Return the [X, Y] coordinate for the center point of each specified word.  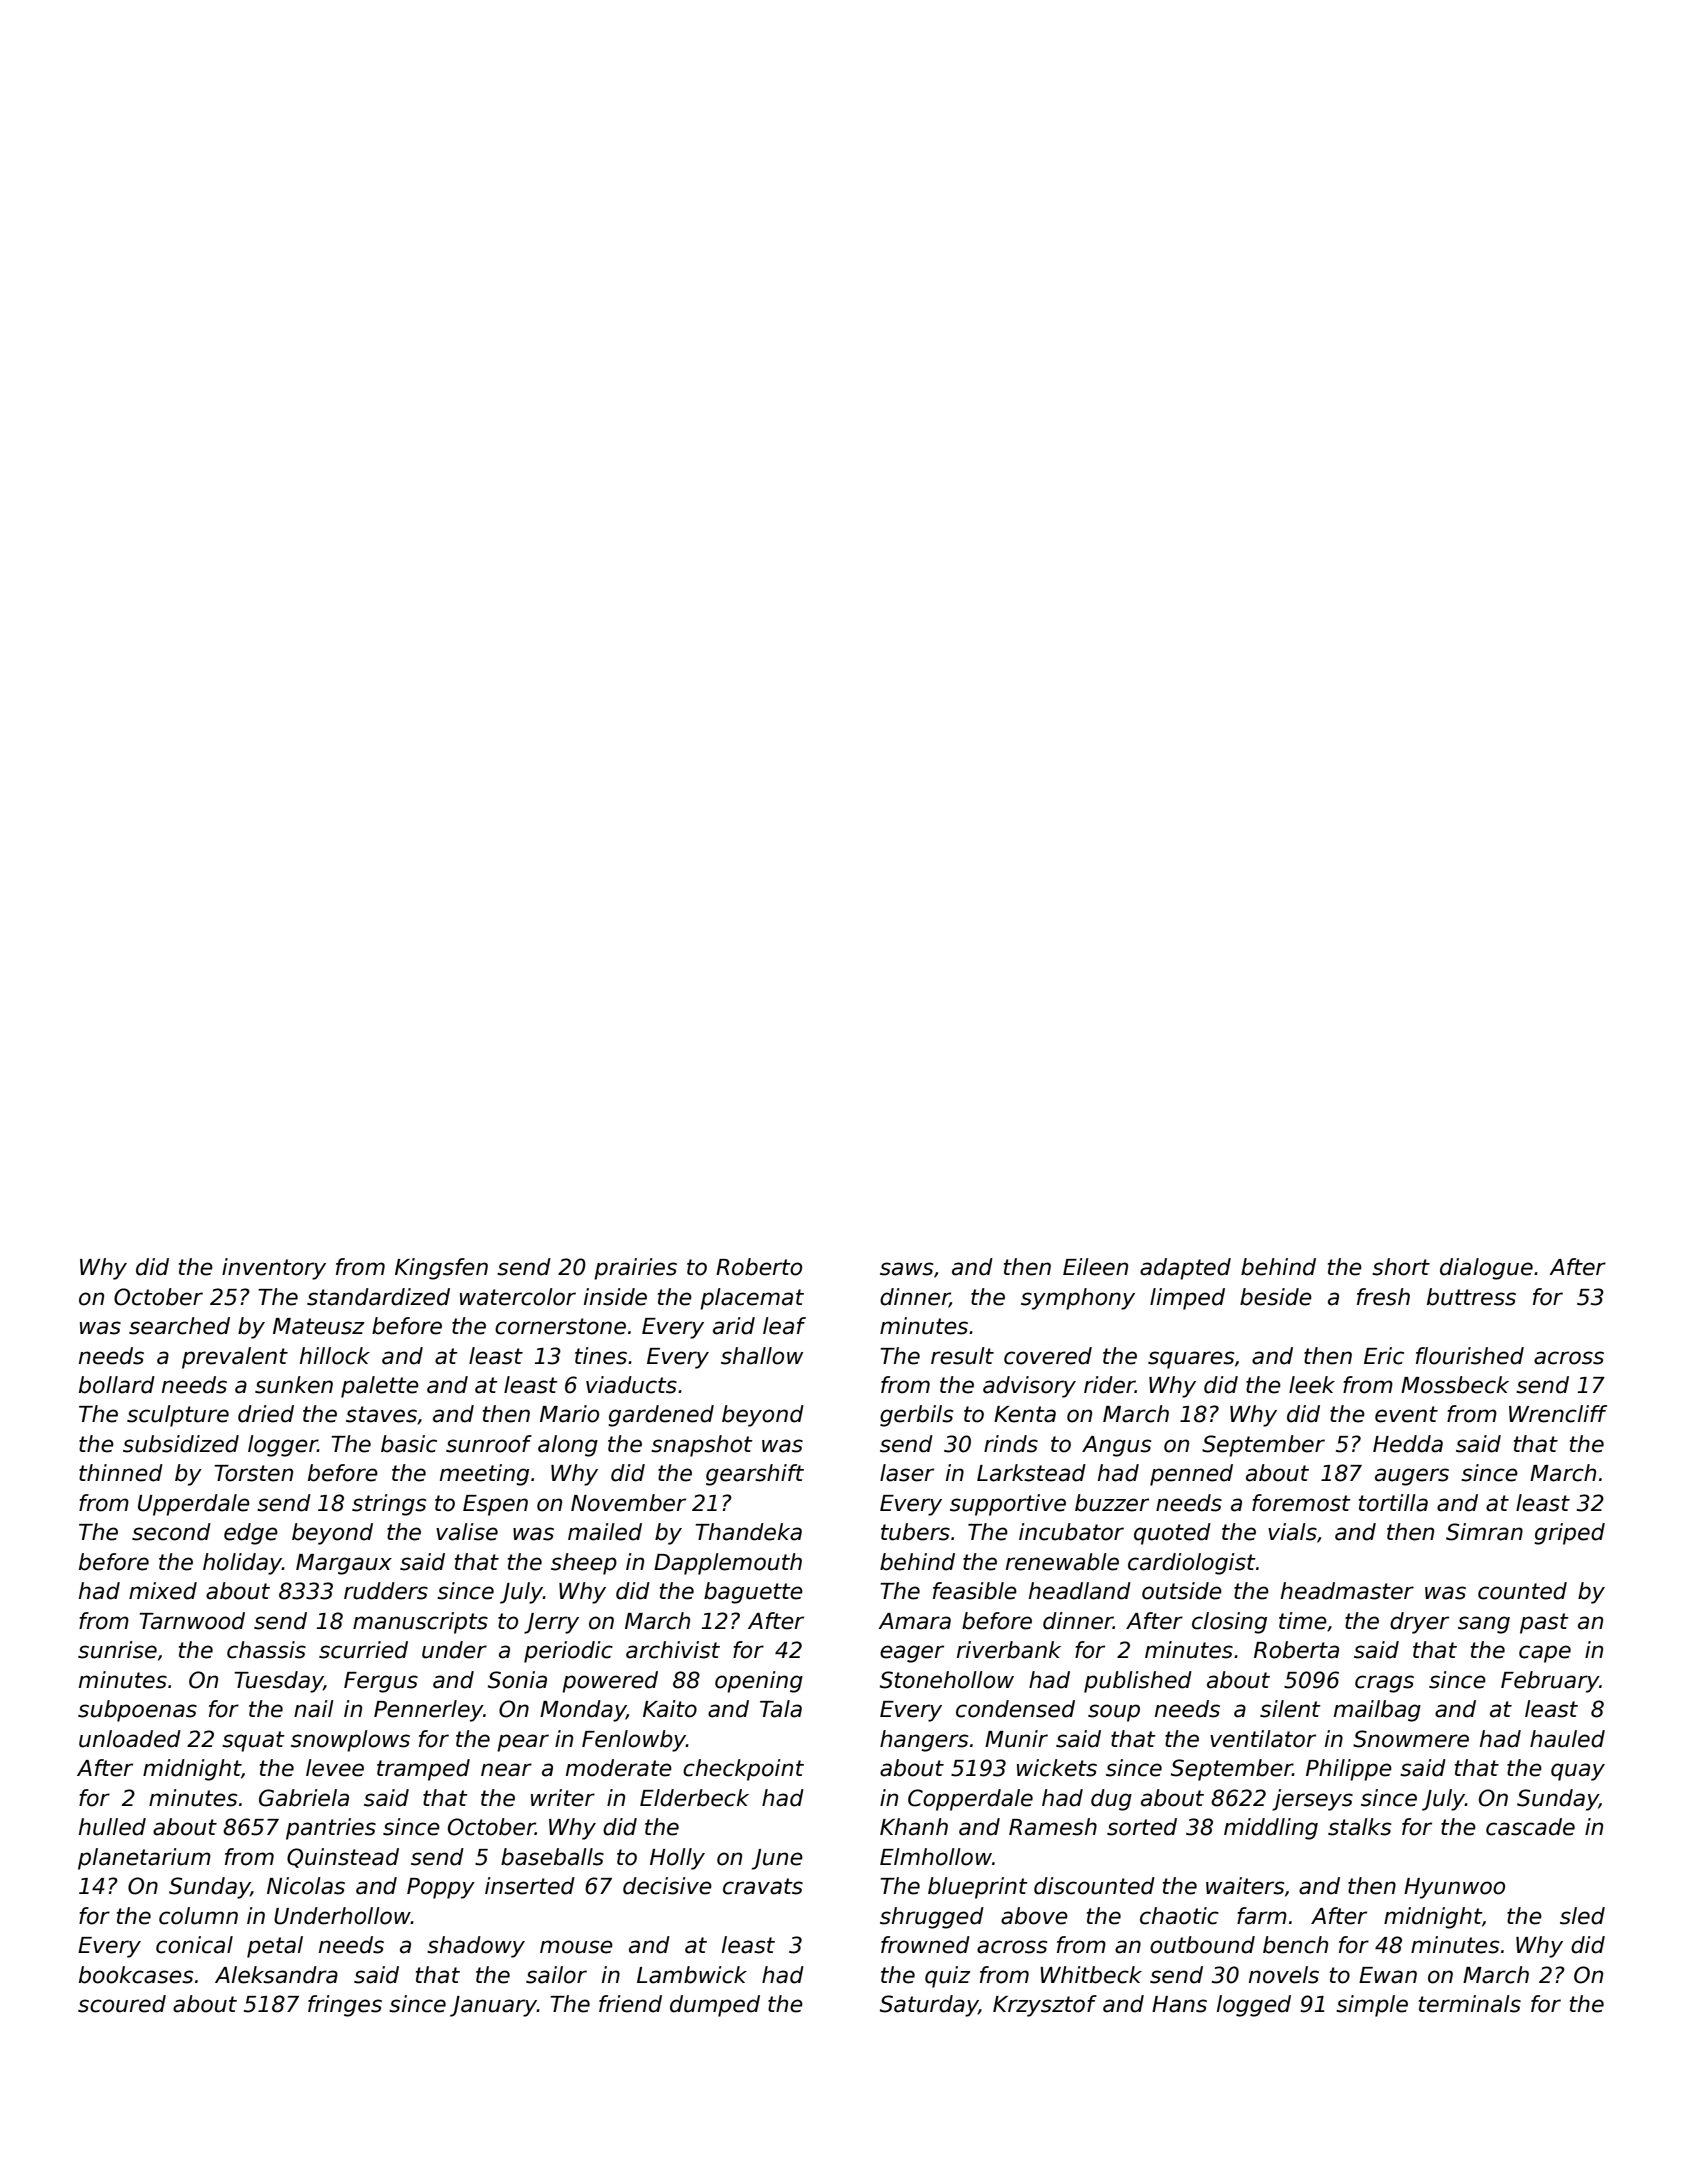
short [1401, 1267]
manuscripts [420, 1623]
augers [1412, 1477]
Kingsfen [441, 1269]
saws [906, 1269]
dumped [715, 2006]
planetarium [144, 1859]
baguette [753, 1593]
